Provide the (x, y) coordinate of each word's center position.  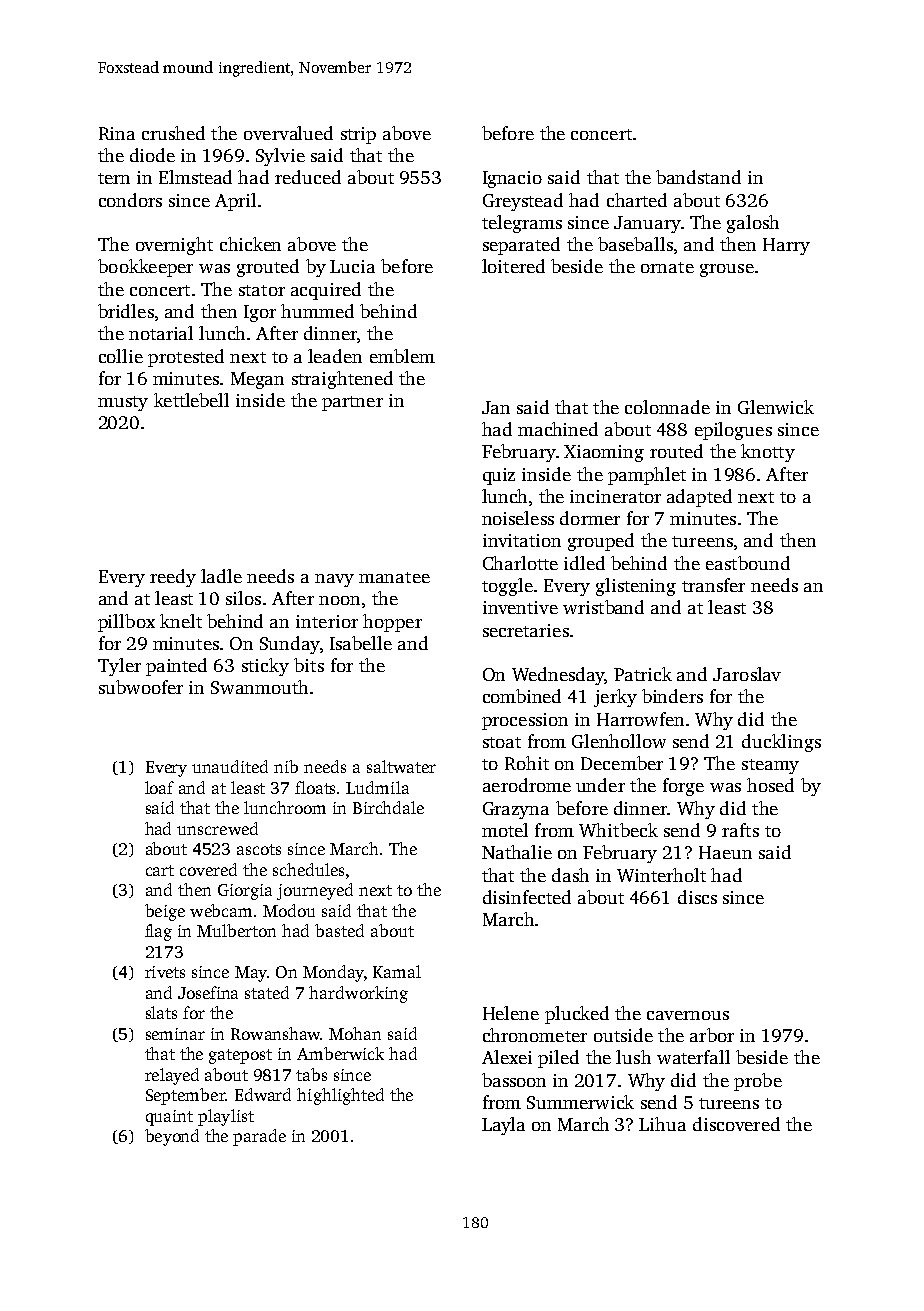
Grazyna (516, 810)
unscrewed (217, 828)
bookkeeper (145, 268)
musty (123, 403)
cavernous (688, 1015)
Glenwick (776, 407)
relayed (172, 1076)
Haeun (725, 852)
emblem (402, 356)
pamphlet (647, 476)
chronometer (535, 1035)
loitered (513, 266)
